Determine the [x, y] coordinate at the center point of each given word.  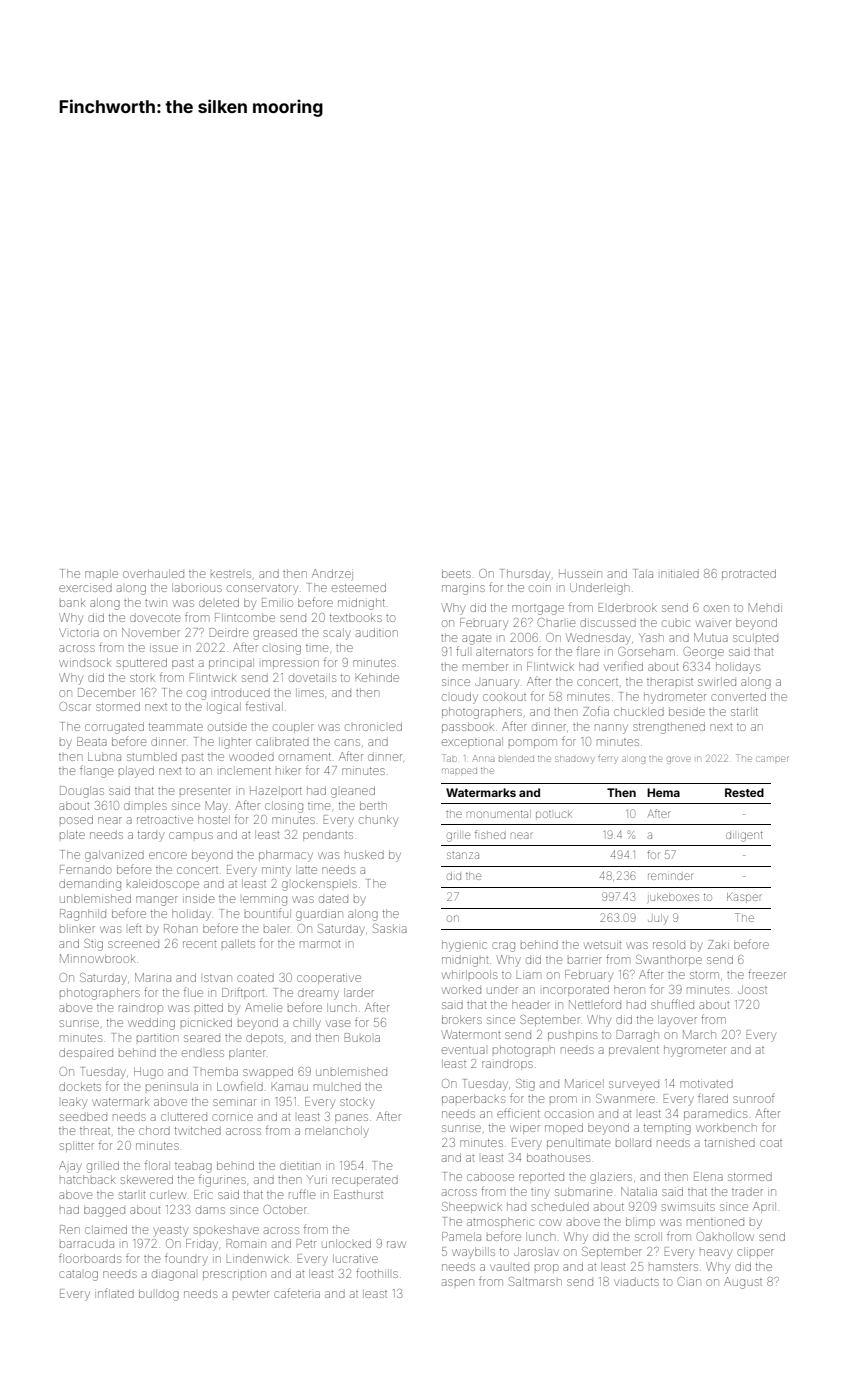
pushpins [572, 1036]
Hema [663, 792]
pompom [533, 743]
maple [101, 573]
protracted [749, 574]
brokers [462, 1019]
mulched [337, 1086]
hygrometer [695, 1051]
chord [154, 1130]
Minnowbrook [97, 958]
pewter [251, 1294]
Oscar [75, 706]
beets [456, 573]
